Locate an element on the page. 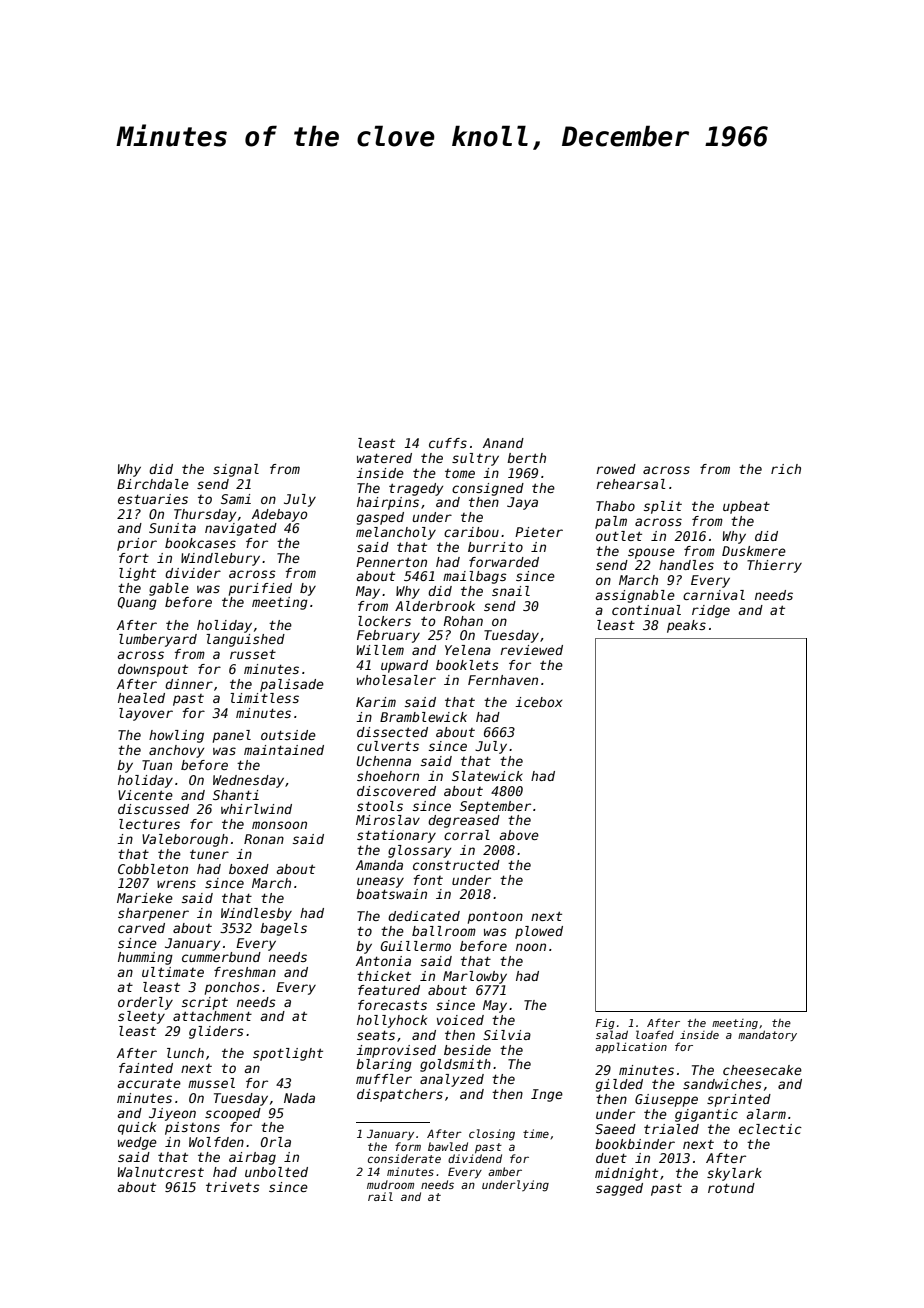 The image size is (924, 1308). orderly is located at coordinates (145, 1003).
